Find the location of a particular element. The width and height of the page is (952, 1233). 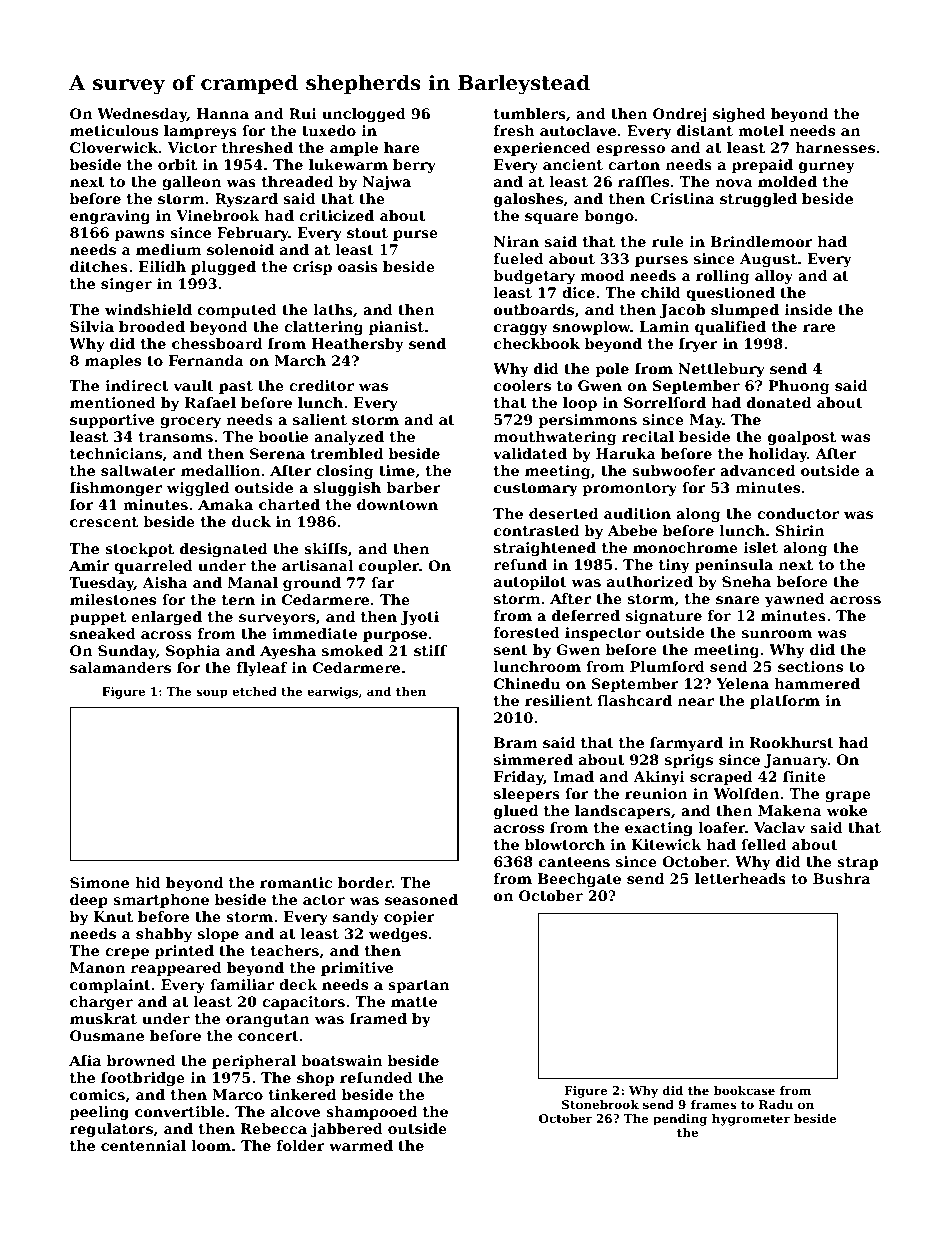

Stonebrook is located at coordinates (600, 1104).
